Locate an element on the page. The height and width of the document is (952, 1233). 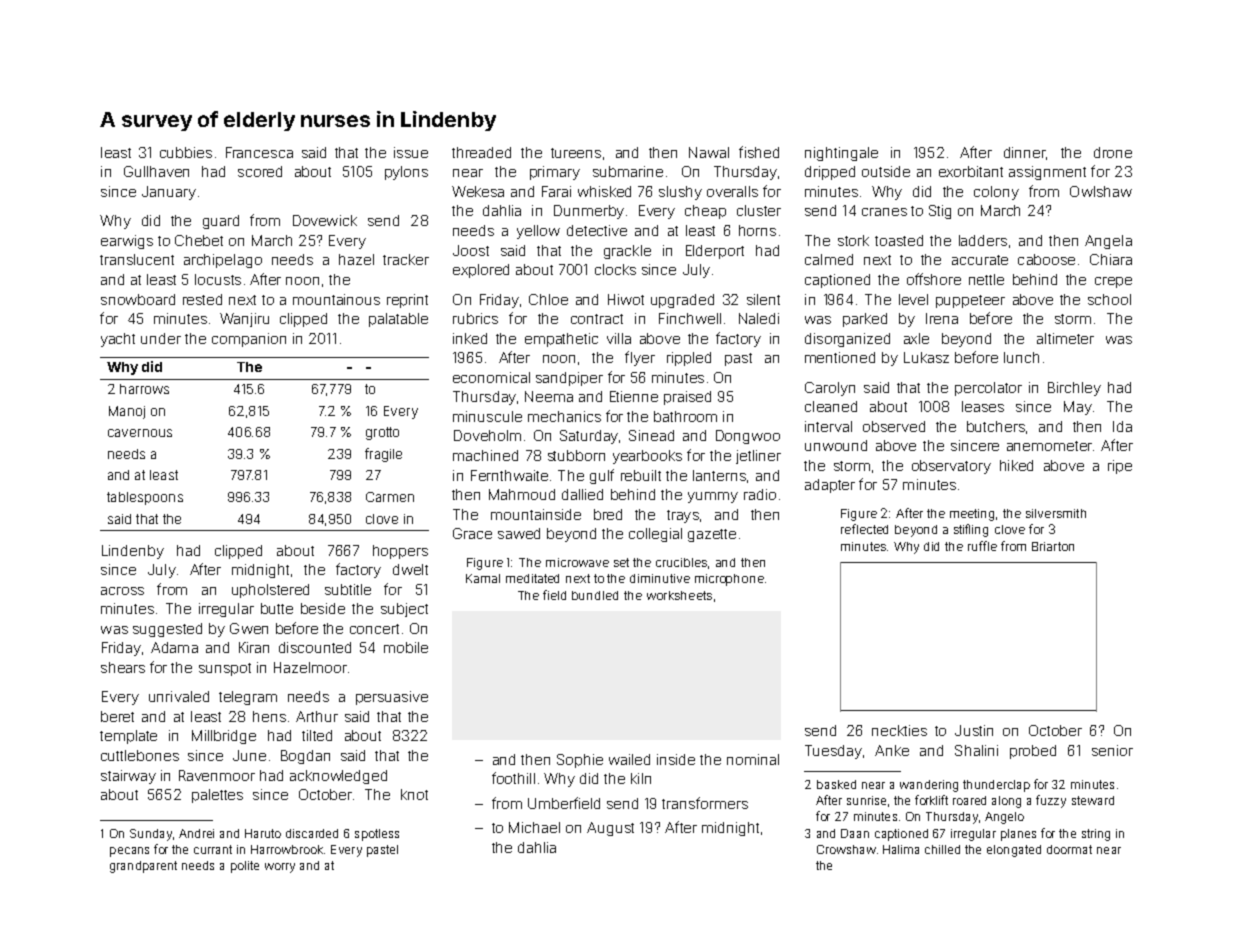
August is located at coordinates (610, 829).
